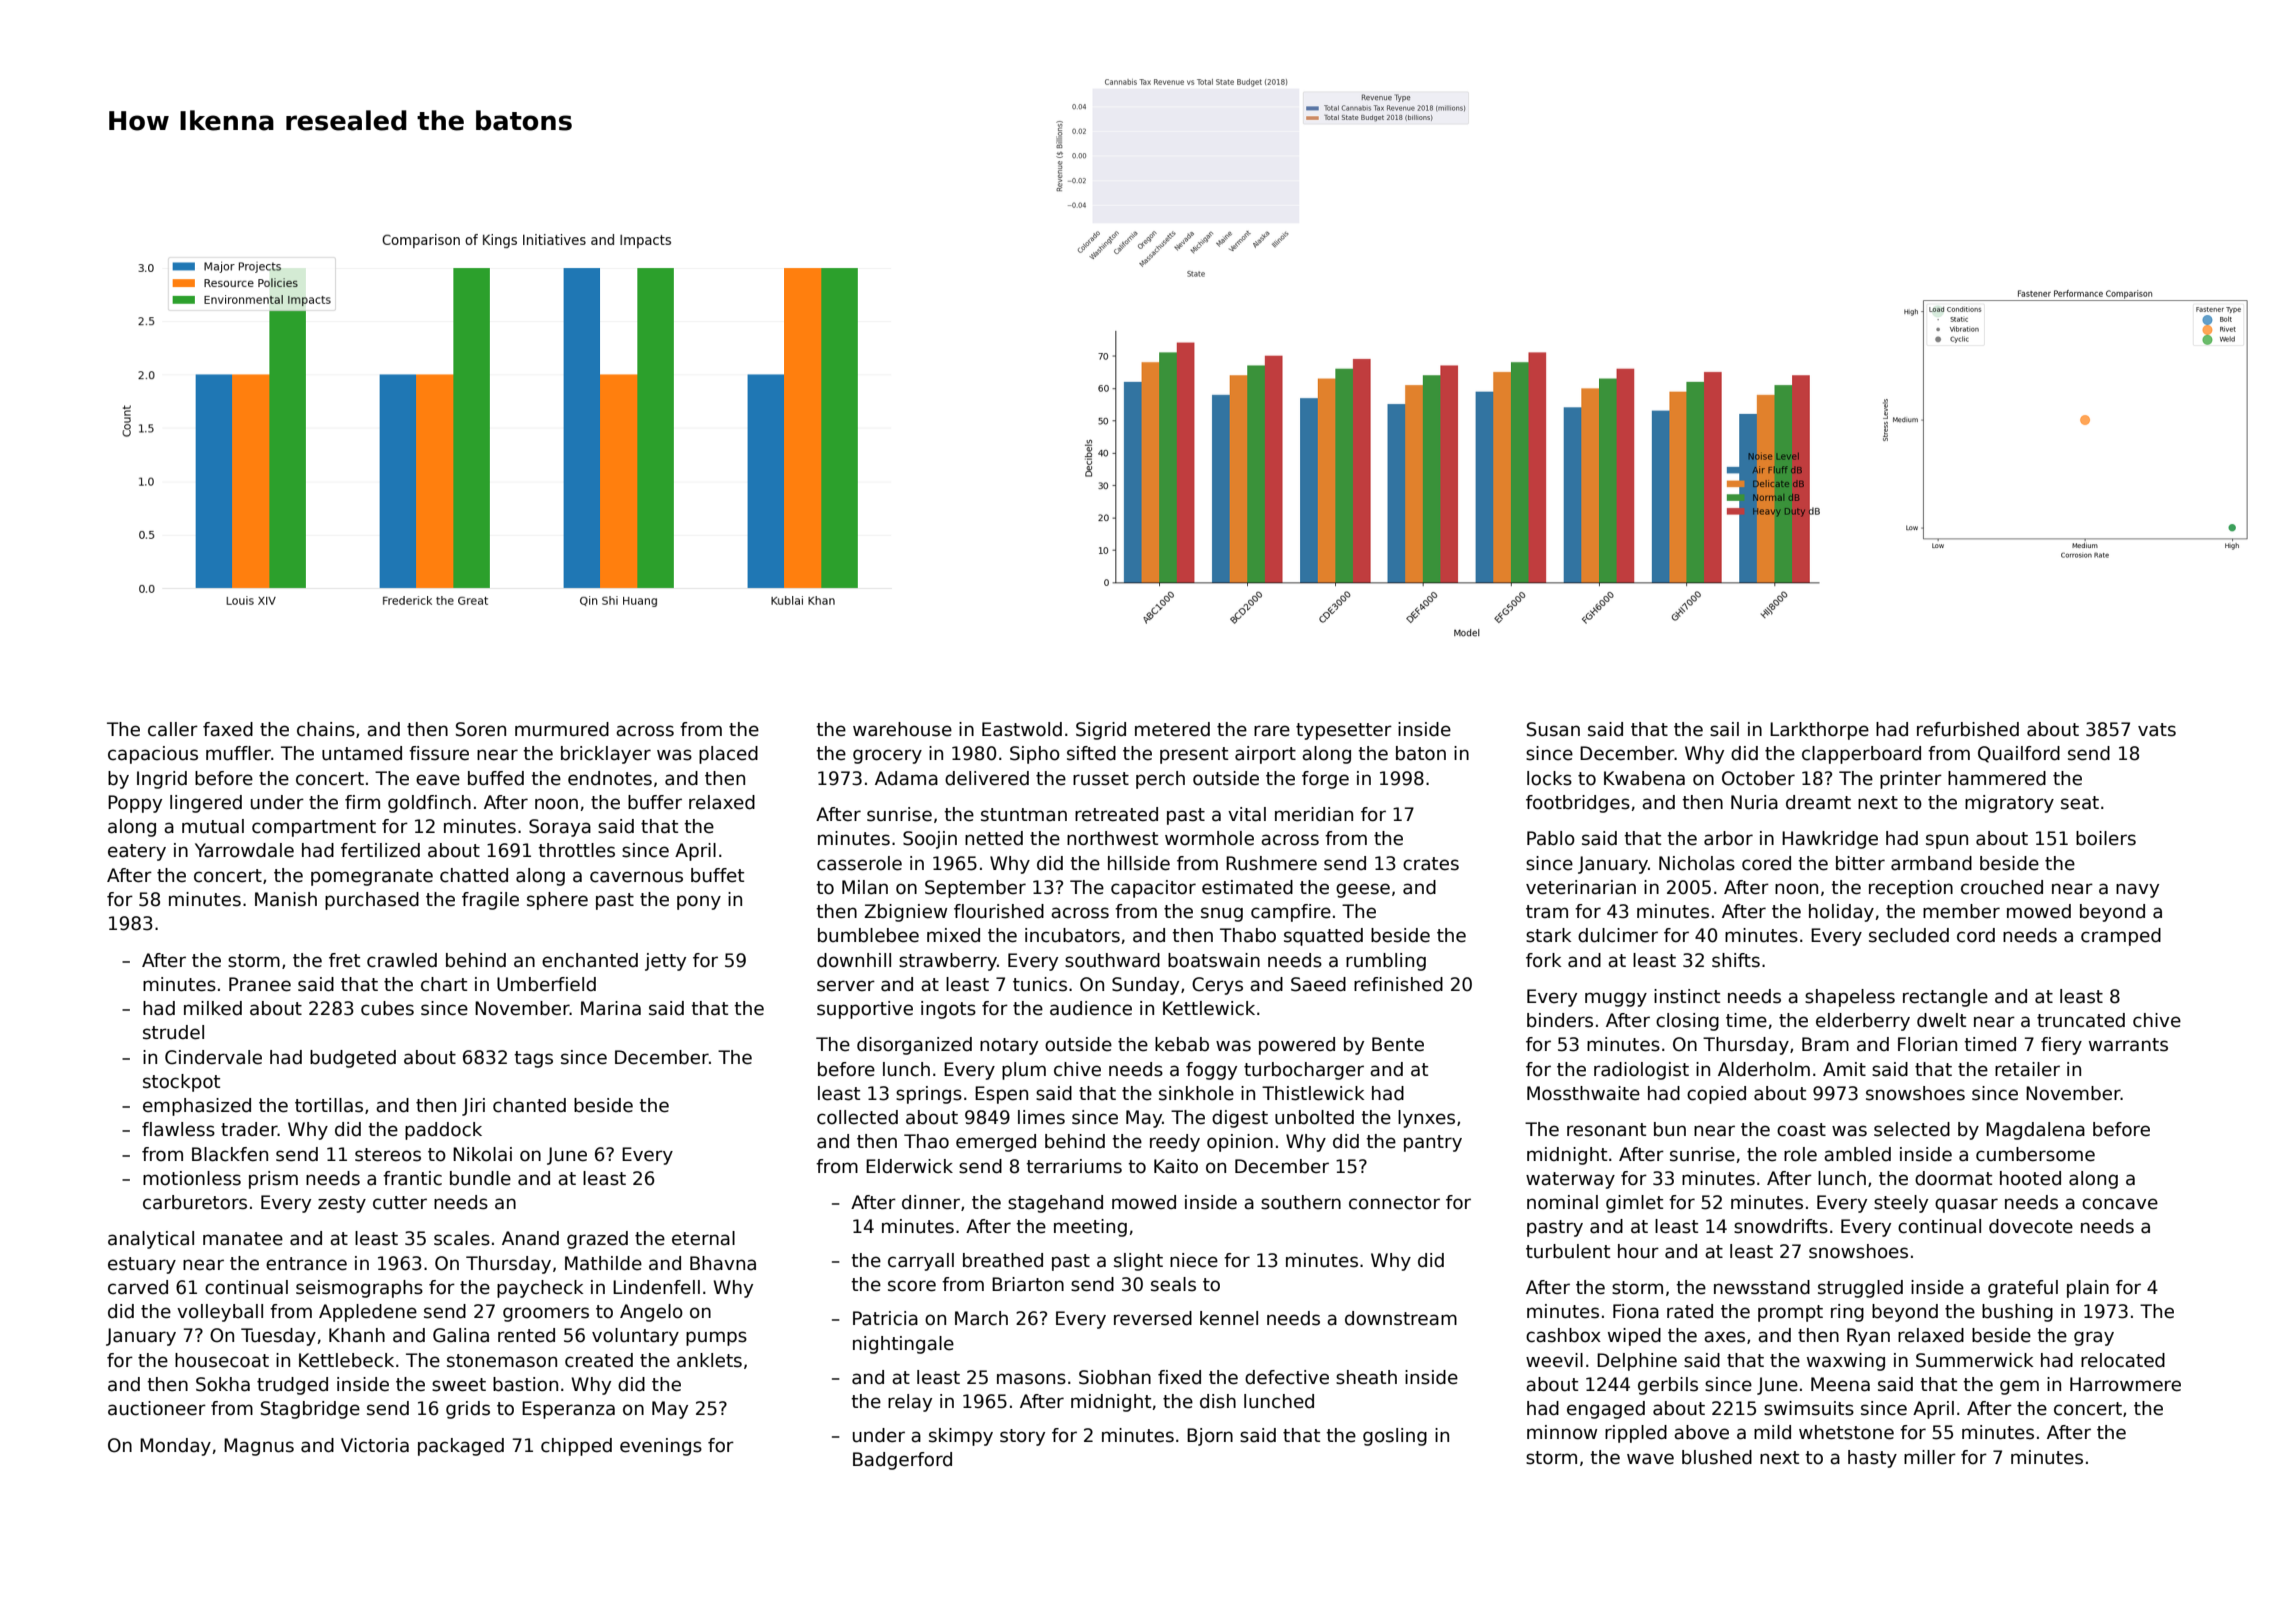  Describe the element at coordinates (213, 1057) in the image. I see `Cindervale` at that location.
